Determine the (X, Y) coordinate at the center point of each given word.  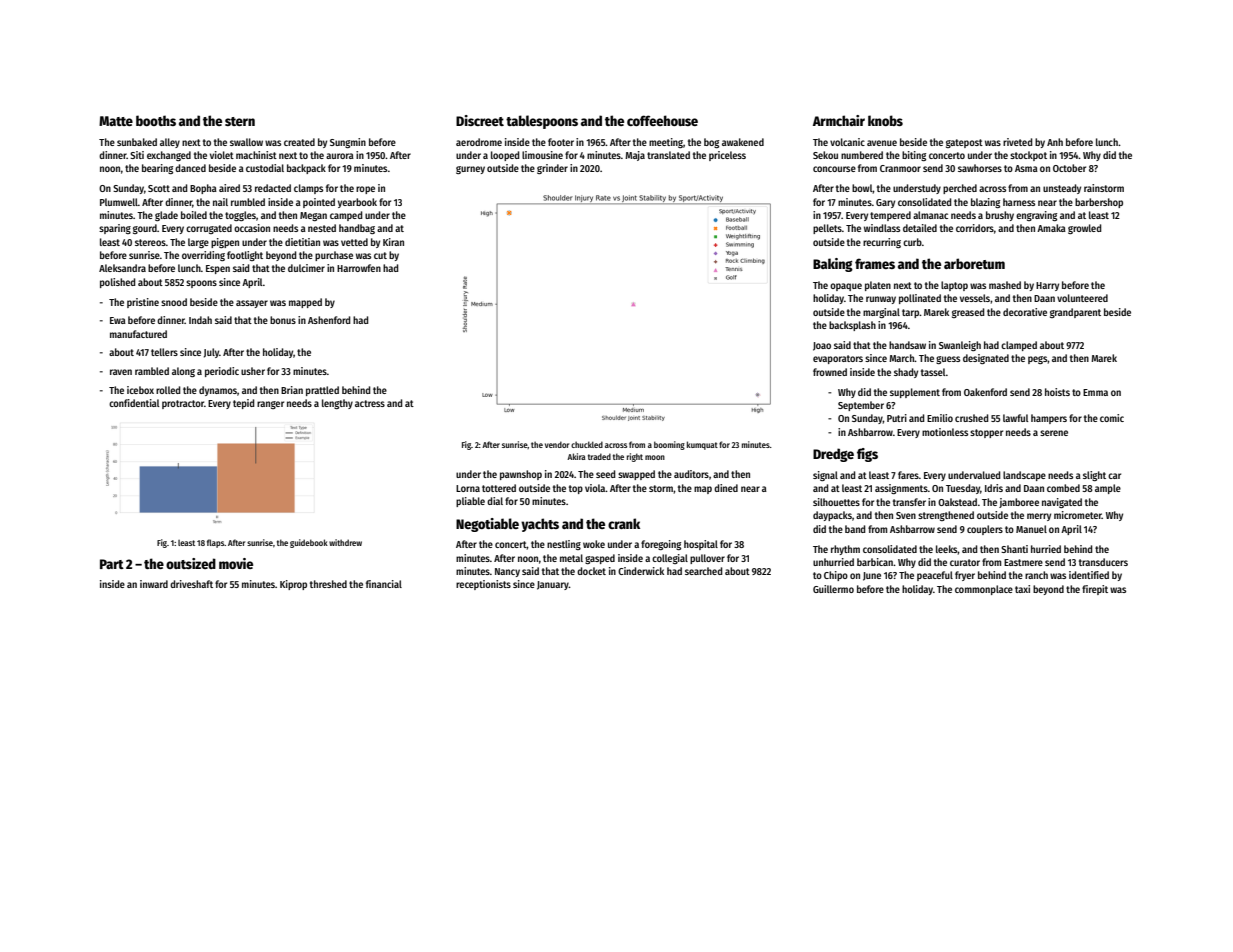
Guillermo (833, 589)
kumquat (702, 445)
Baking (833, 265)
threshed (328, 584)
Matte (116, 121)
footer (561, 142)
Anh (1055, 142)
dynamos (218, 391)
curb (912, 242)
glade (166, 216)
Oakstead (957, 502)
